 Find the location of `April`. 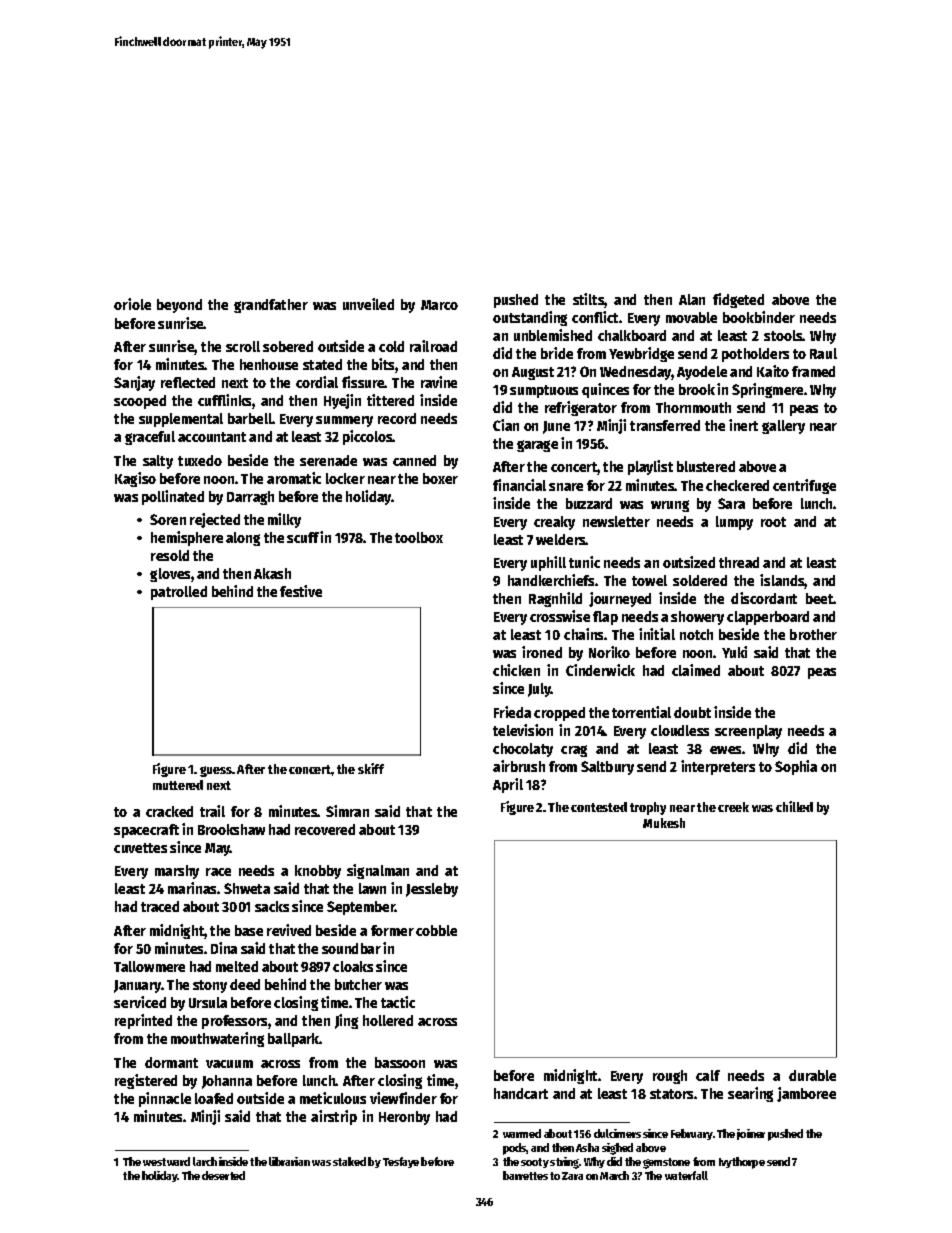

April is located at coordinates (508, 785).
